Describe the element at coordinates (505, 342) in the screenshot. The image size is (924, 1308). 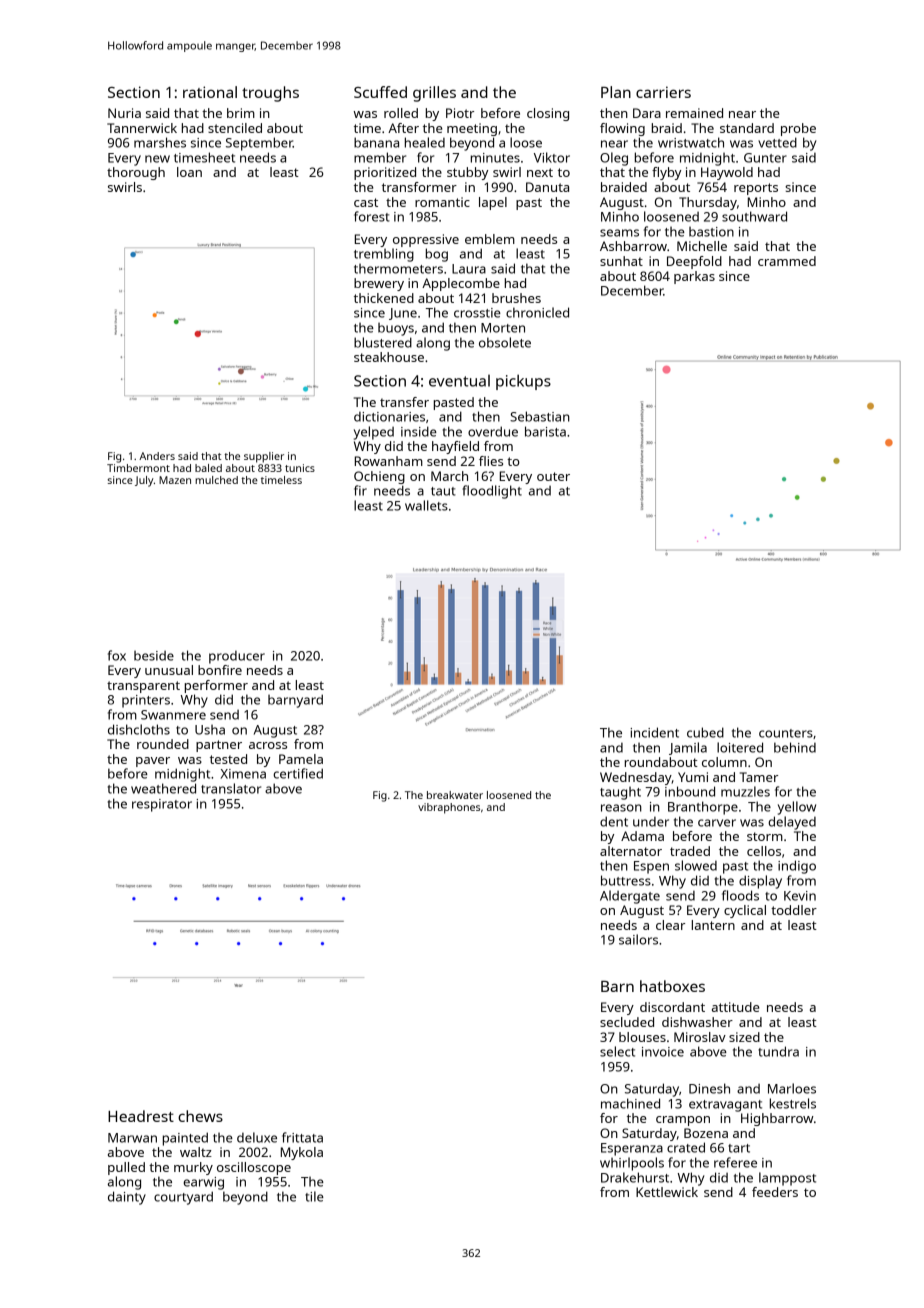
I see `obsolete` at that location.
